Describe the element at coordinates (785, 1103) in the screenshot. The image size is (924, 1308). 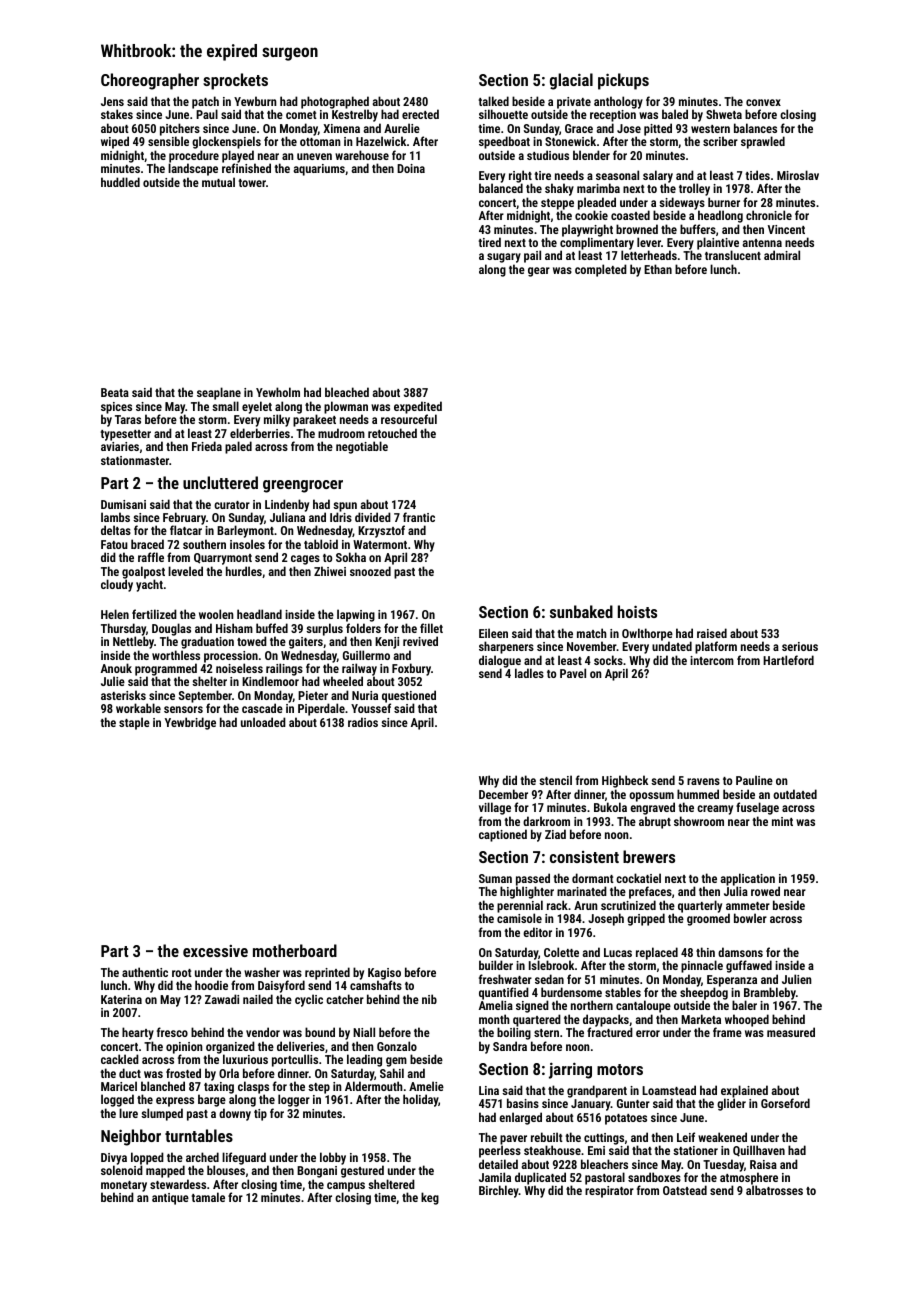
I see `Gorseford` at that location.
